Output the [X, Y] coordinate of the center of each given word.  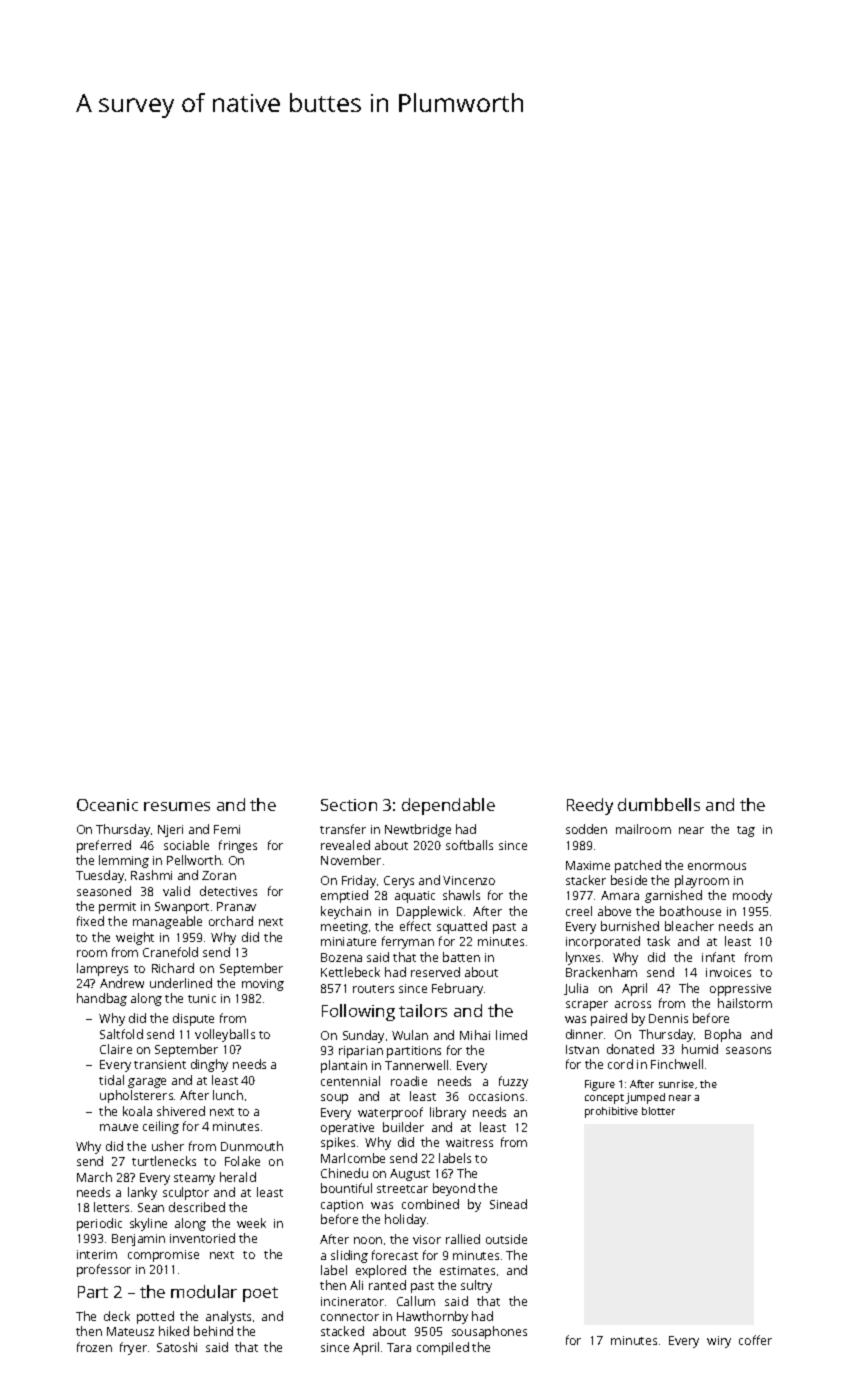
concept [604, 1099]
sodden [586, 829]
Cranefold [170, 952]
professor [104, 1270]
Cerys [399, 882]
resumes [177, 806]
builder [403, 1127]
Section [349, 805]
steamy [194, 1179]
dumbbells [659, 804]
